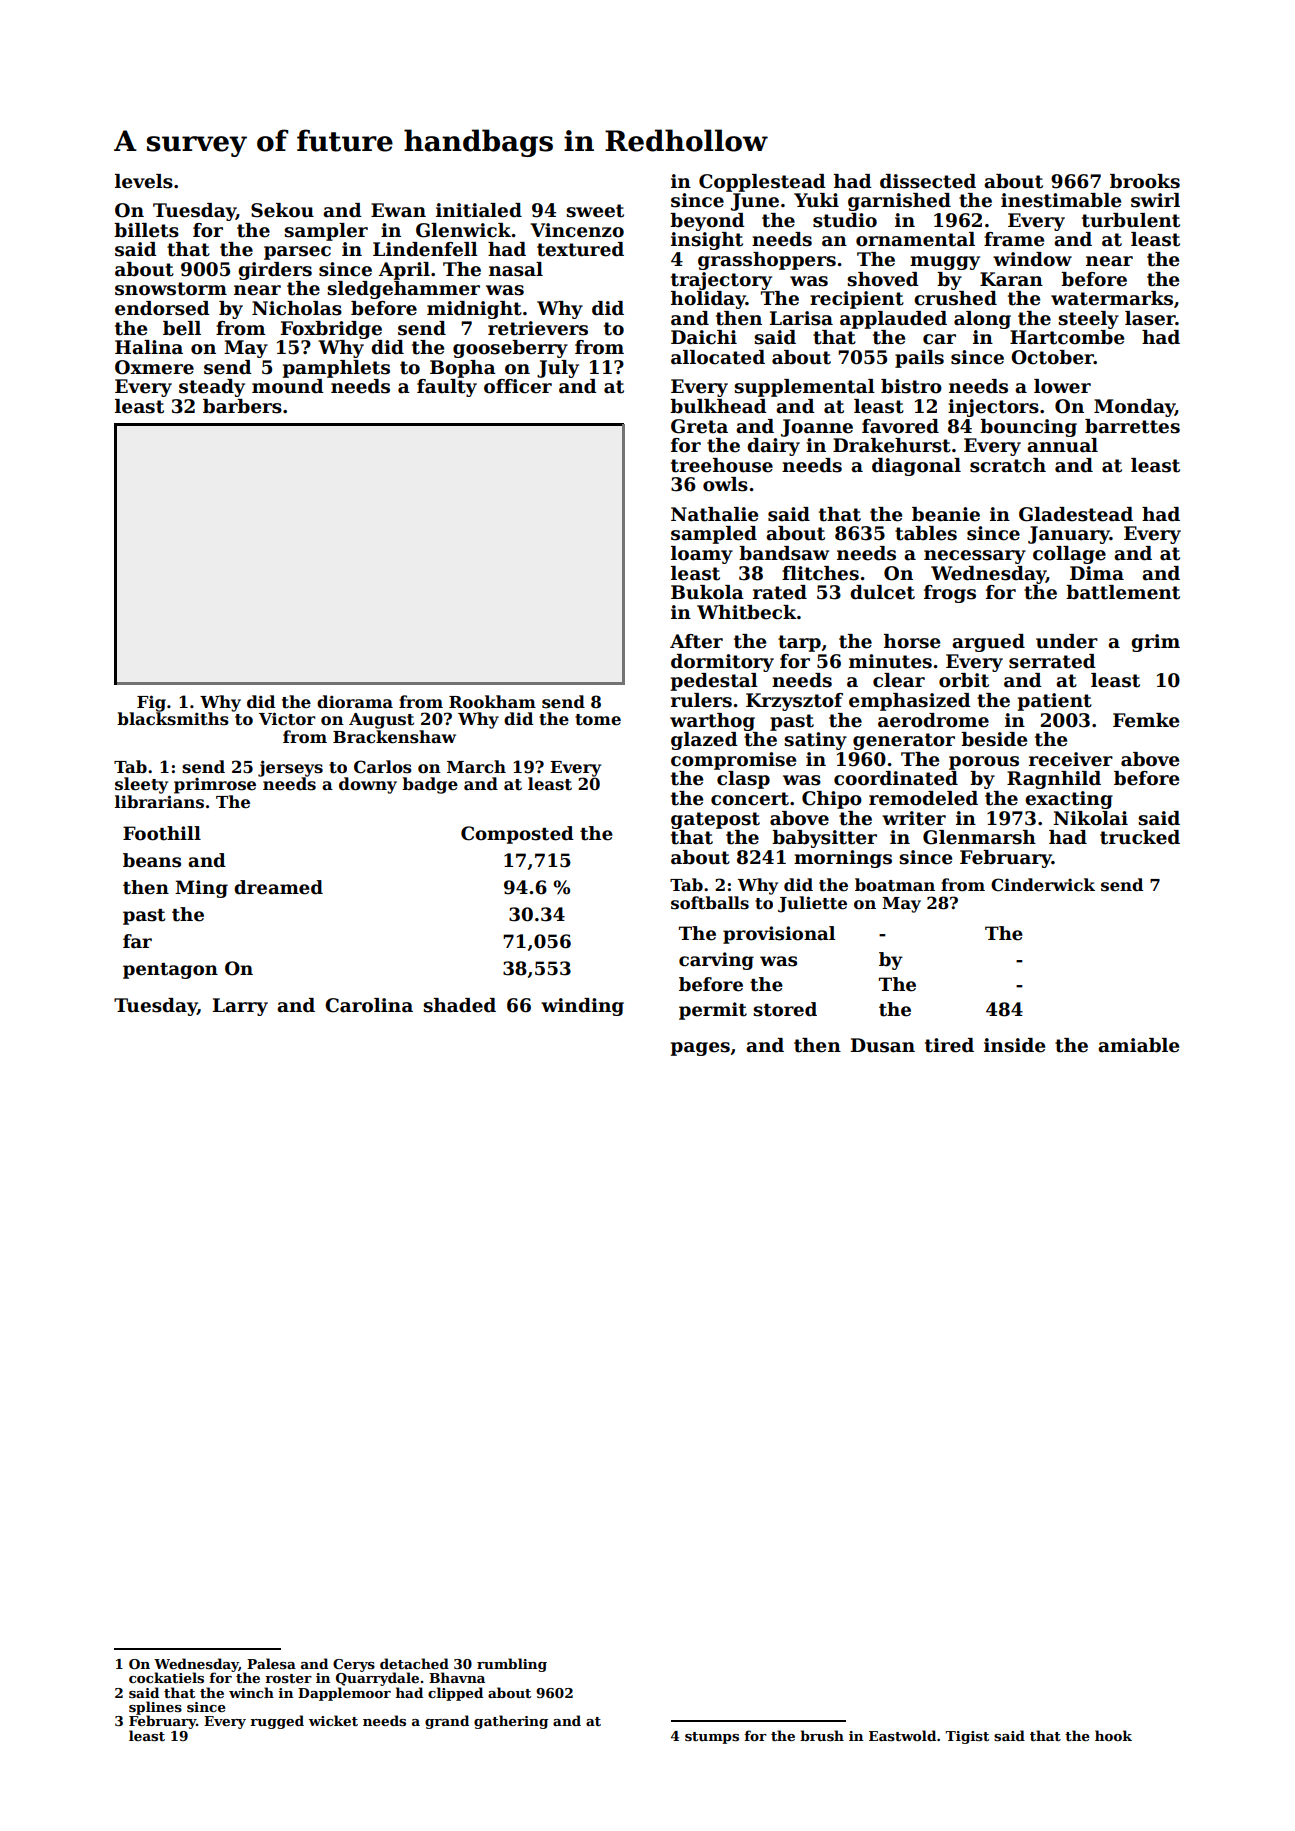 Image resolution: width=1295 pixels, height=1831 pixels. What do you see at coordinates (1113, 1735) in the screenshot?
I see `hook` at bounding box center [1113, 1735].
